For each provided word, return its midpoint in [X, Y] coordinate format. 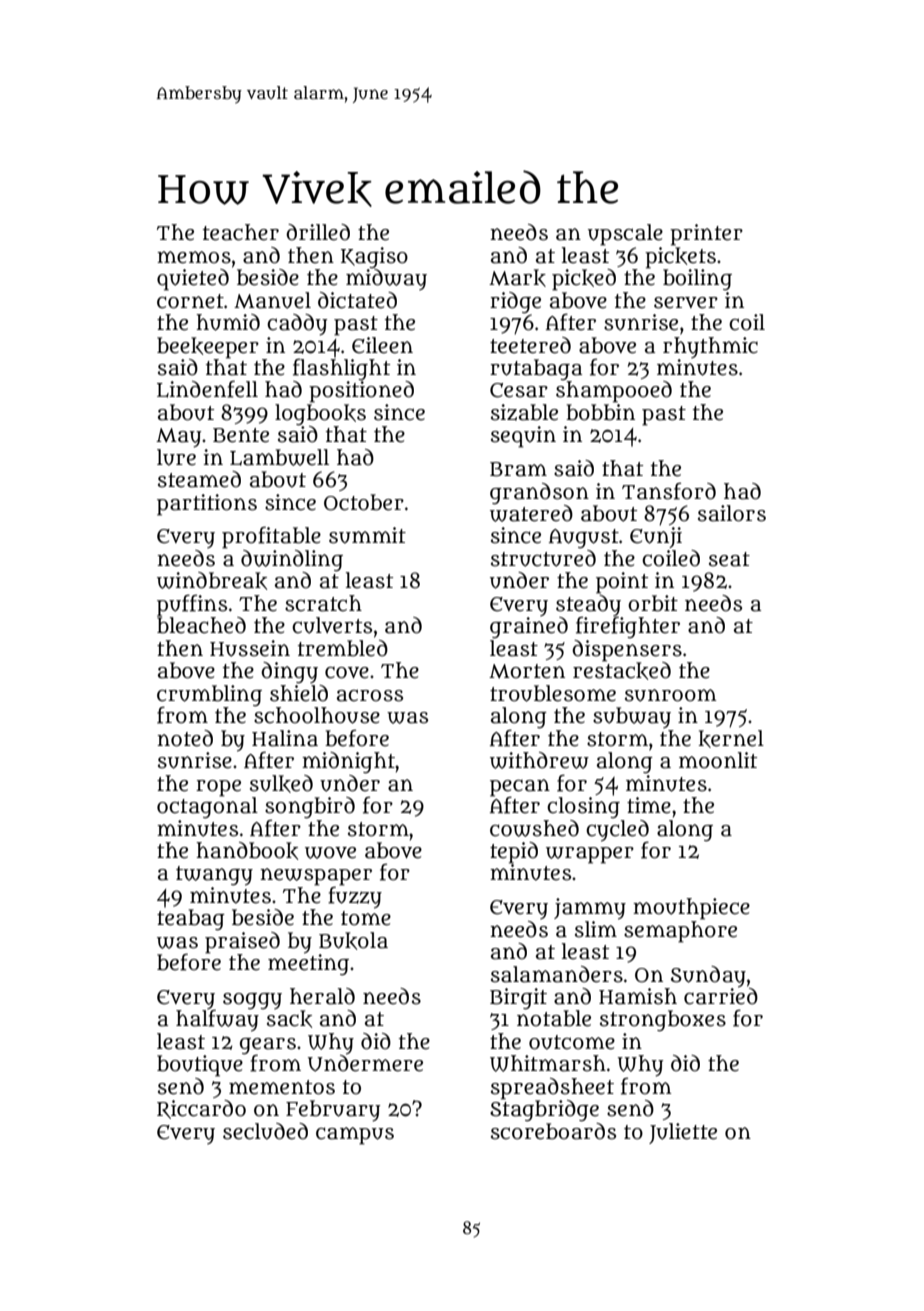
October [364, 502]
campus [355, 1136]
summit [367, 535]
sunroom [671, 695]
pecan [520, 787]
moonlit [718, 760]
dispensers [627, 650]
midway [386, 280]
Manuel [272, 300]
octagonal [207, 808]
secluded [265, 1131]
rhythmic [710, 347]
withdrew [539, 760]
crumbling [209, 695]
